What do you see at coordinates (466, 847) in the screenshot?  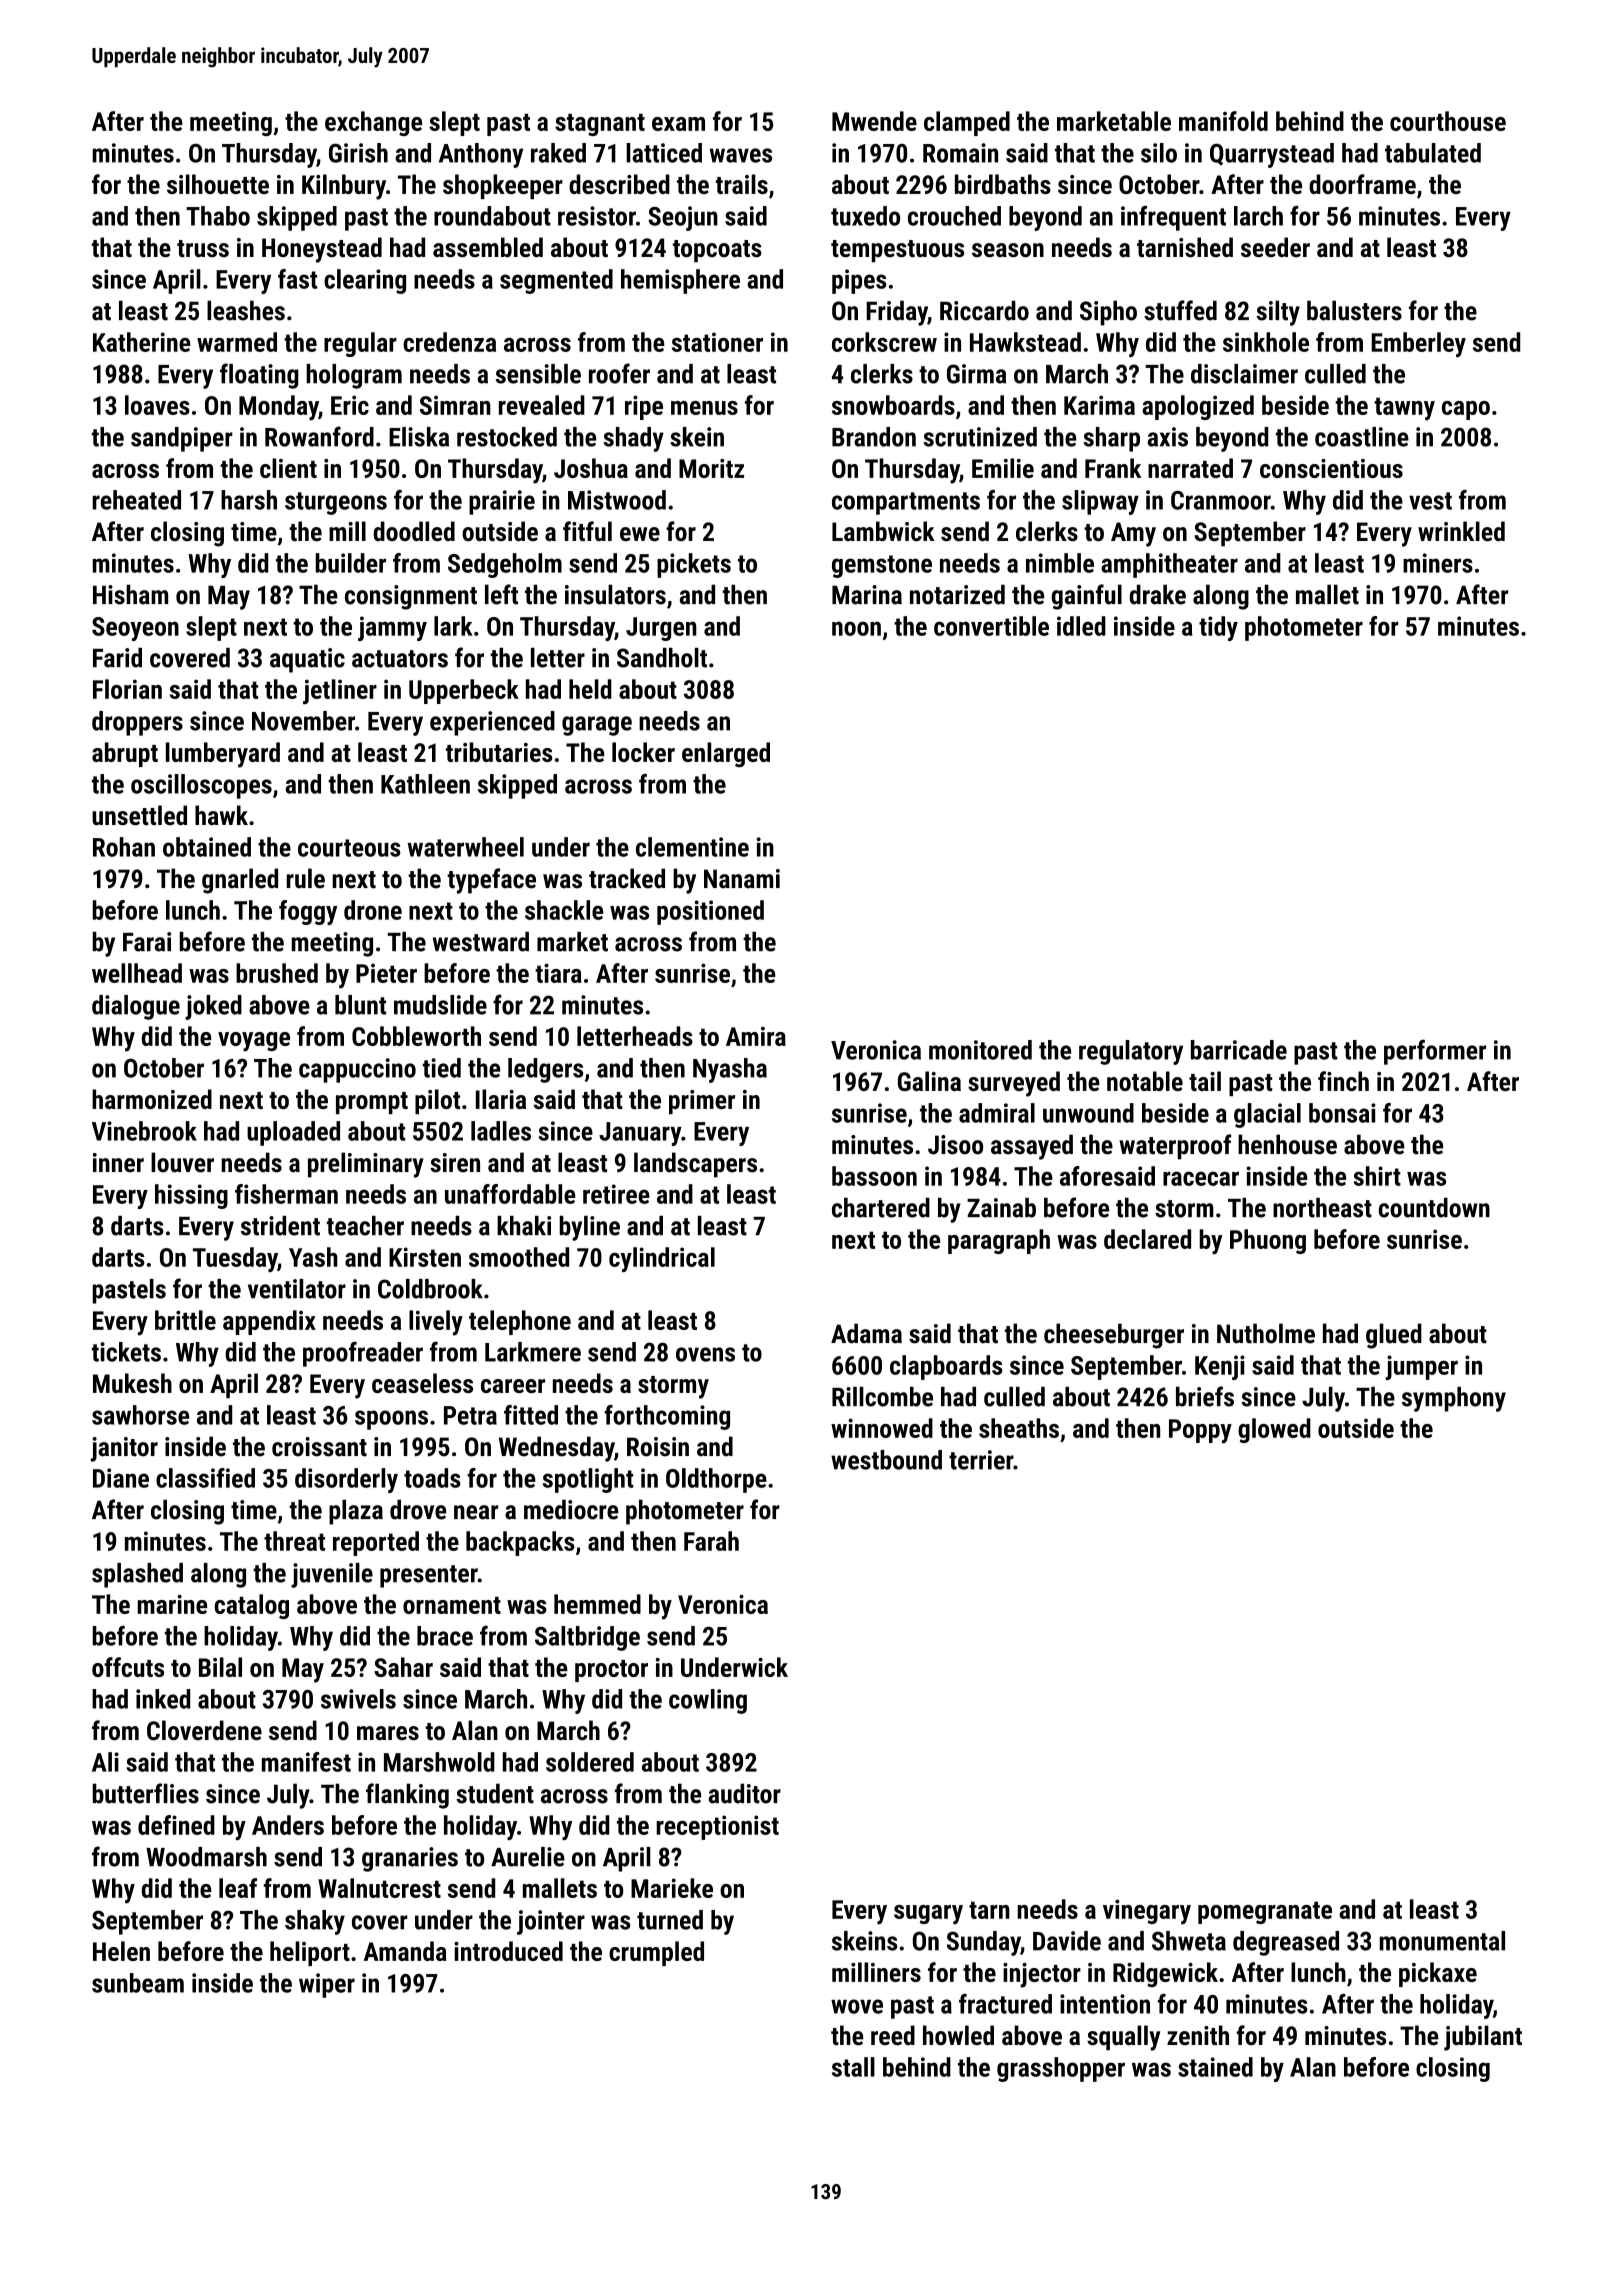 I see `waterwheel` at bounding box center [466, 847].
